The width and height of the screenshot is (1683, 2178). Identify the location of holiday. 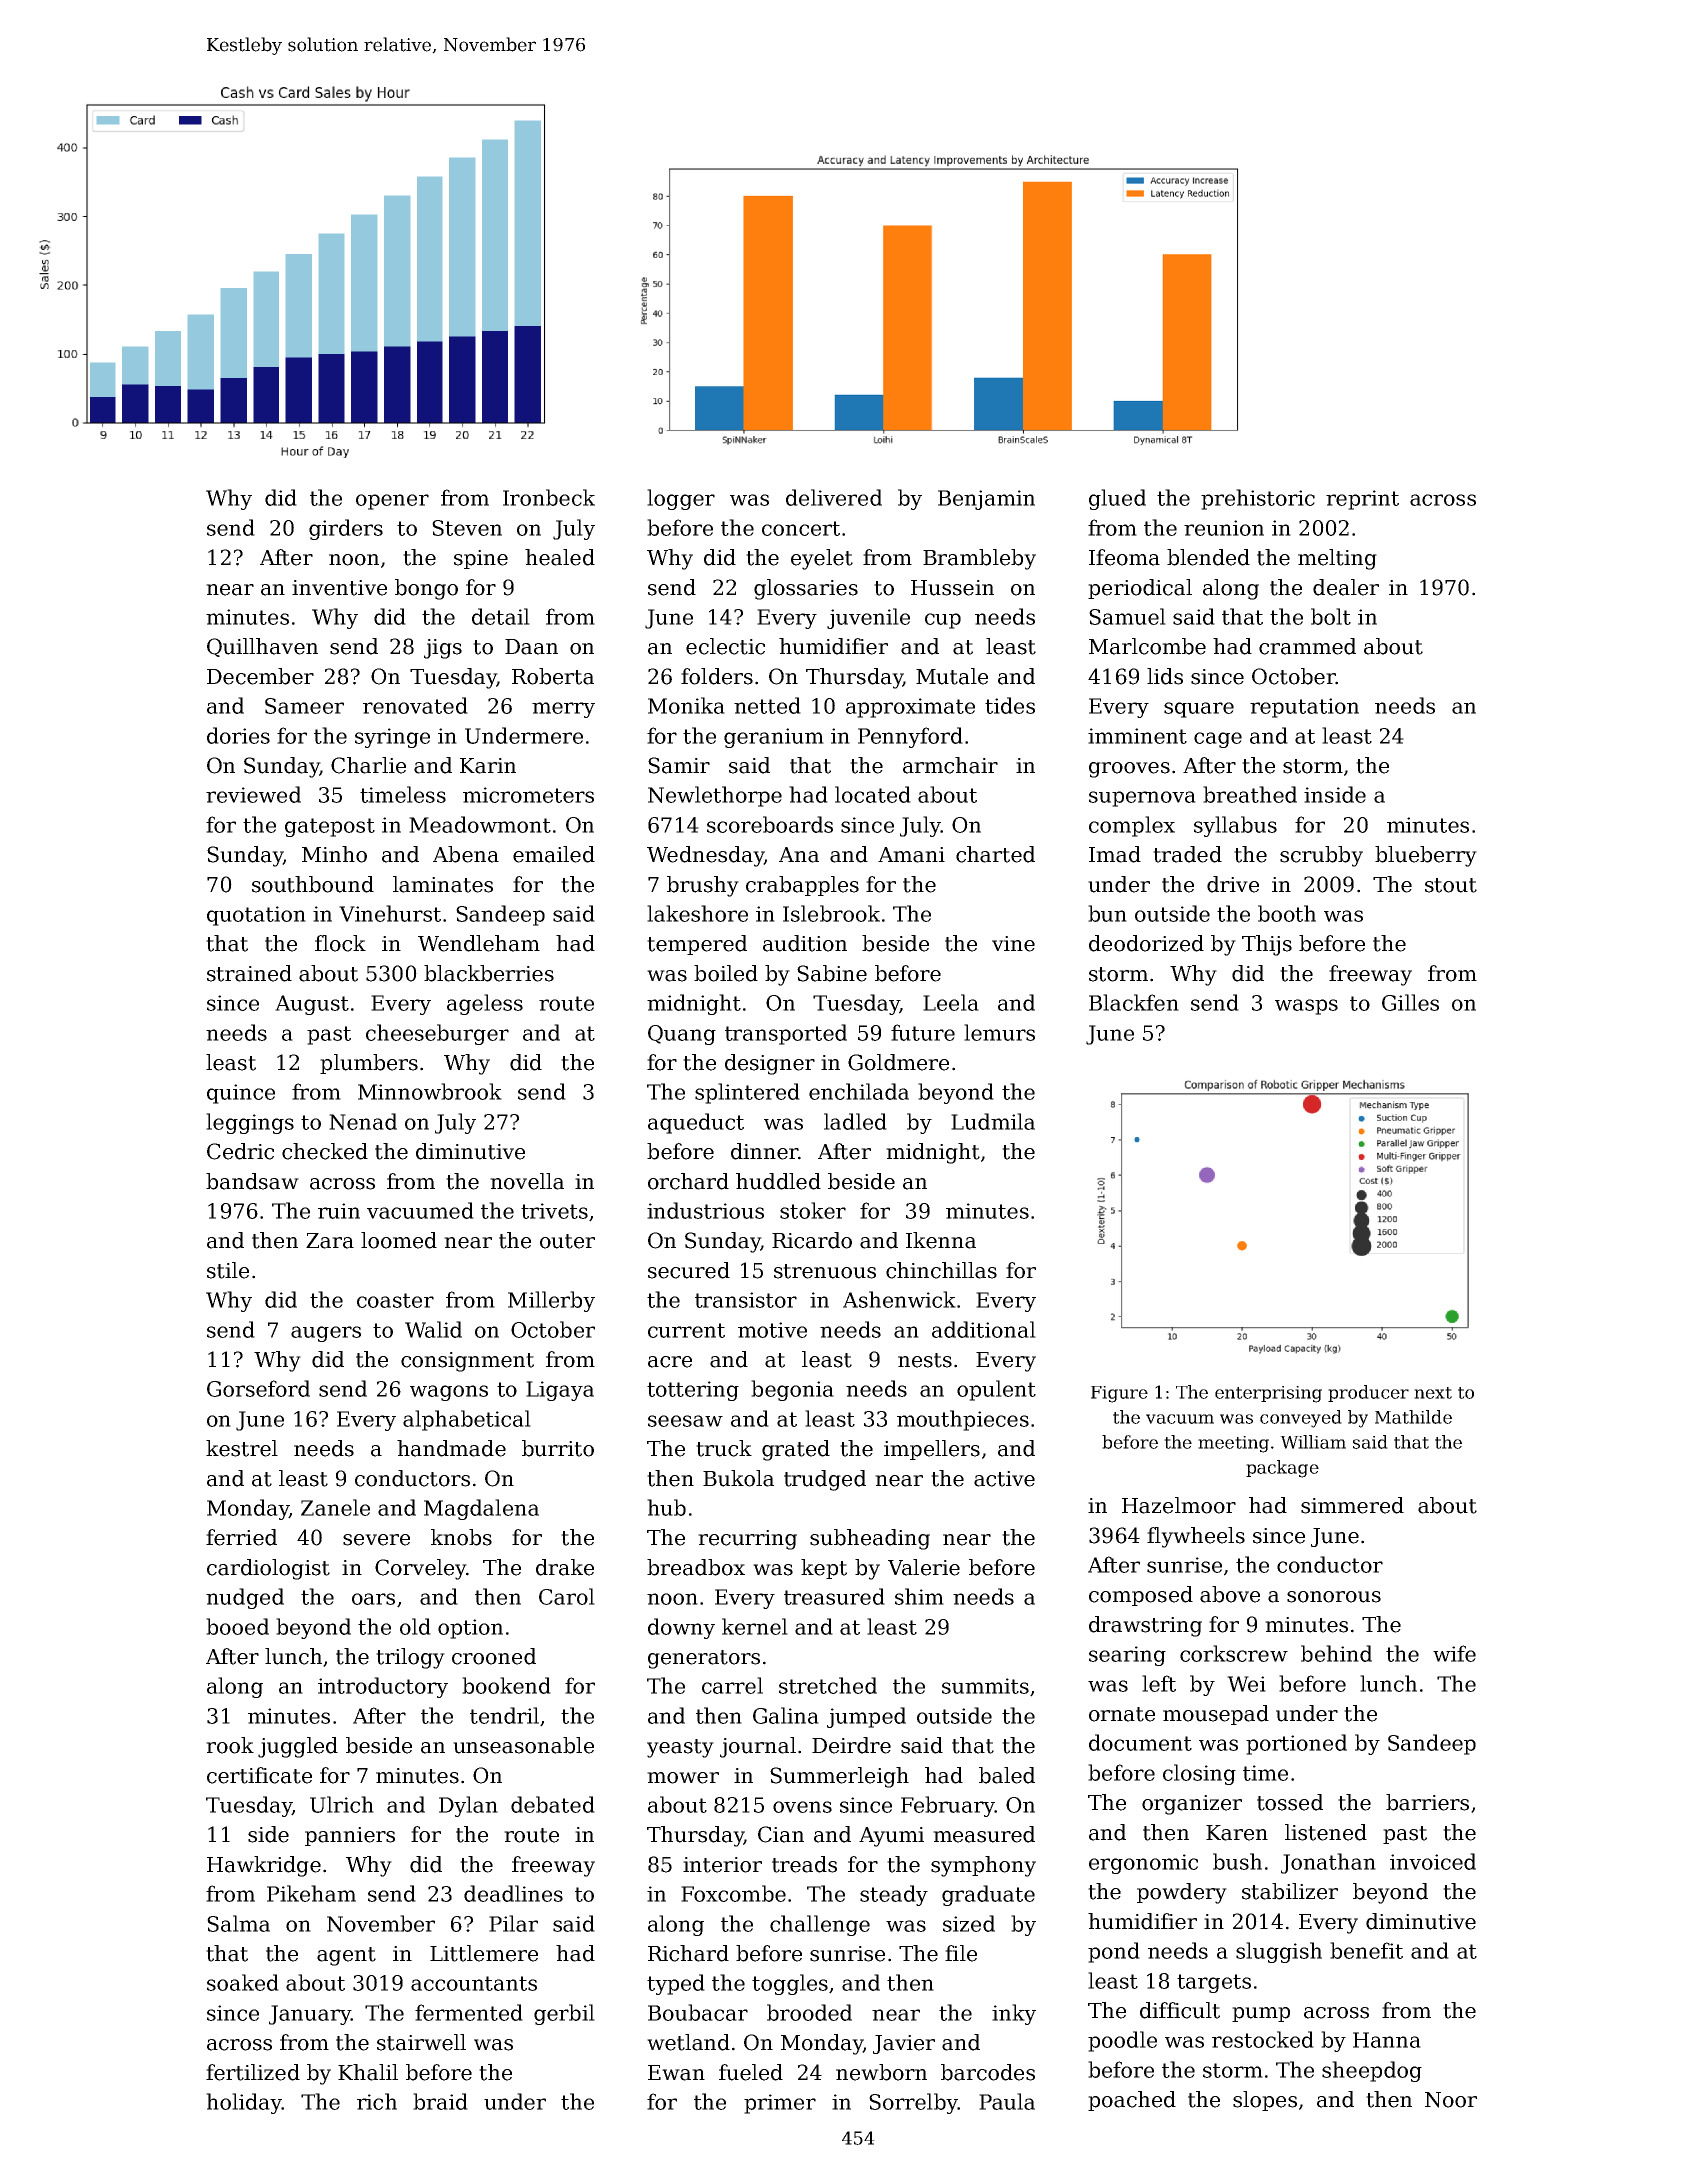
(244, 2103).
